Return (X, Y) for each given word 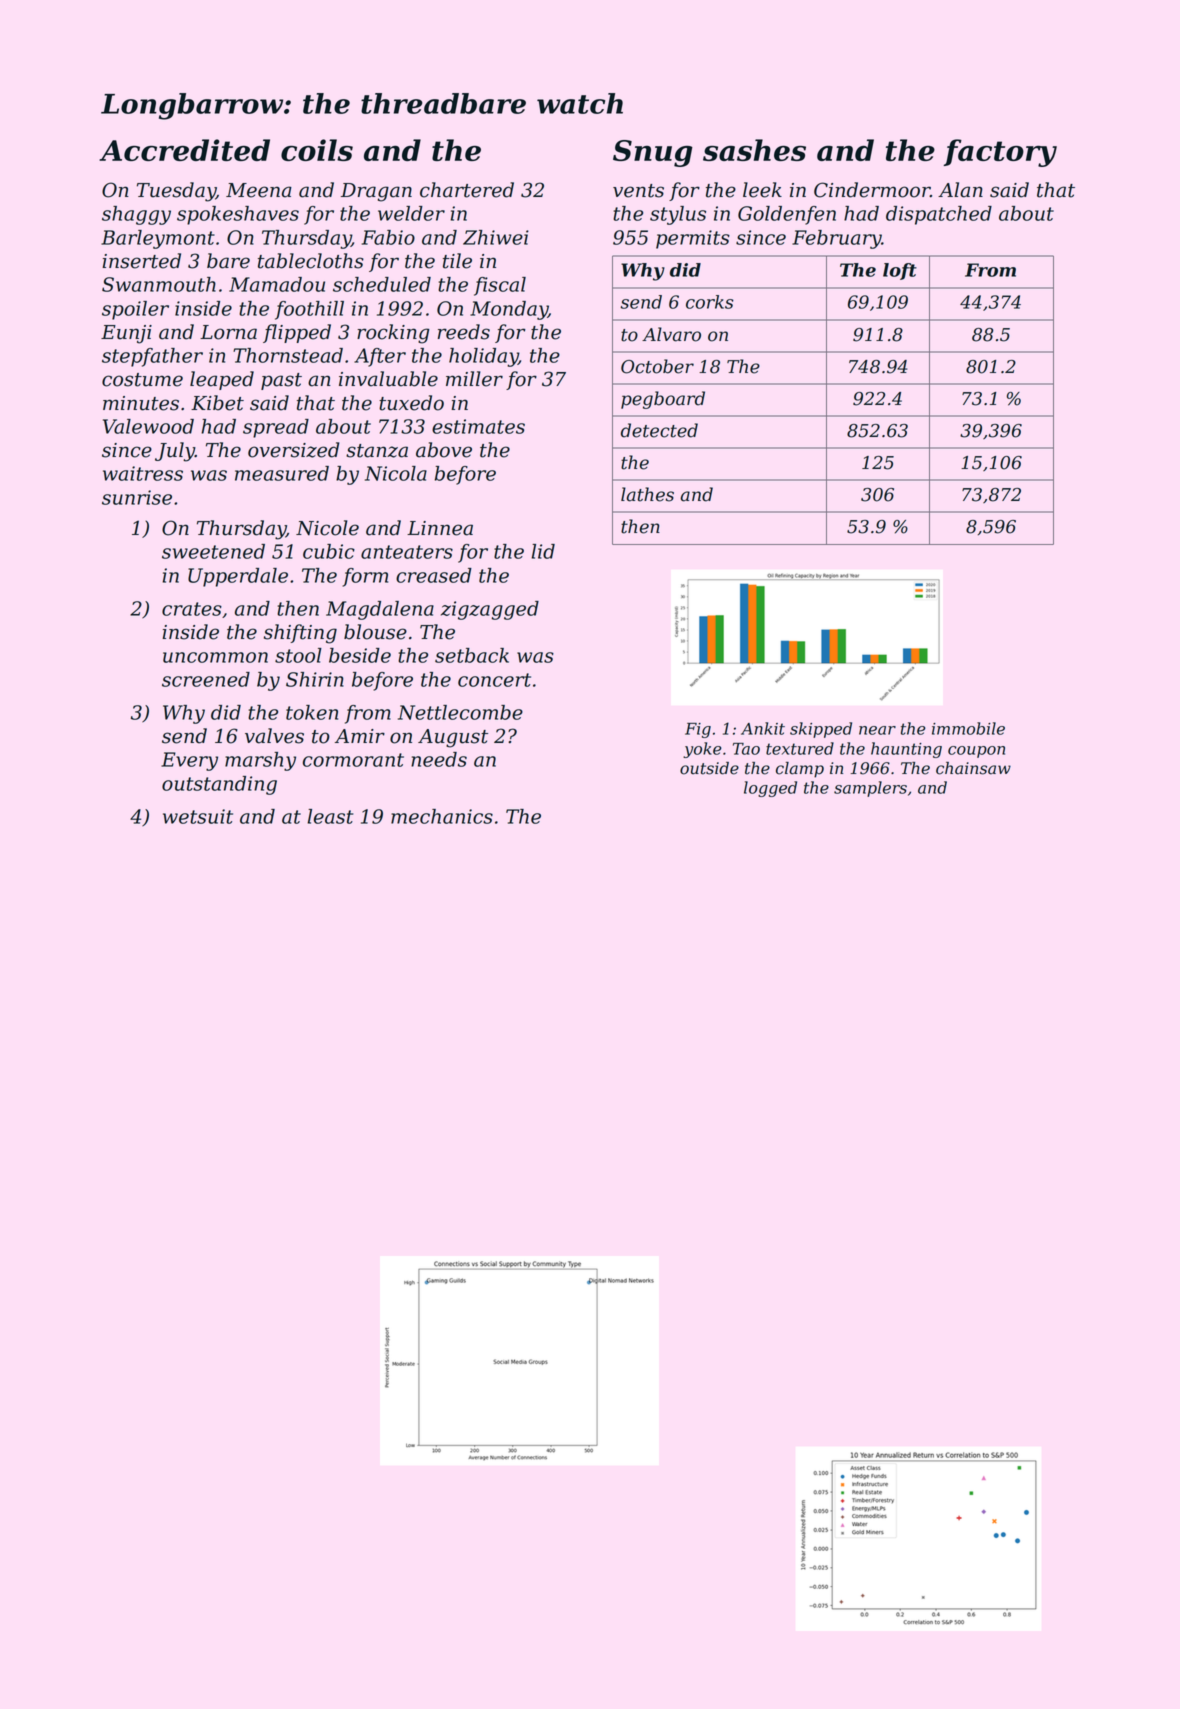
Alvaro (671, 334)
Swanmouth (159, 284)
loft (900, 271)
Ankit (763, 728)
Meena (259, 190)
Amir (360, 736)
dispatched (939, 215)
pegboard (663, 400)
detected (659, 430)
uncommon (215, 657)
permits (693, 239)
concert (494, 680)
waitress (143, 473)
